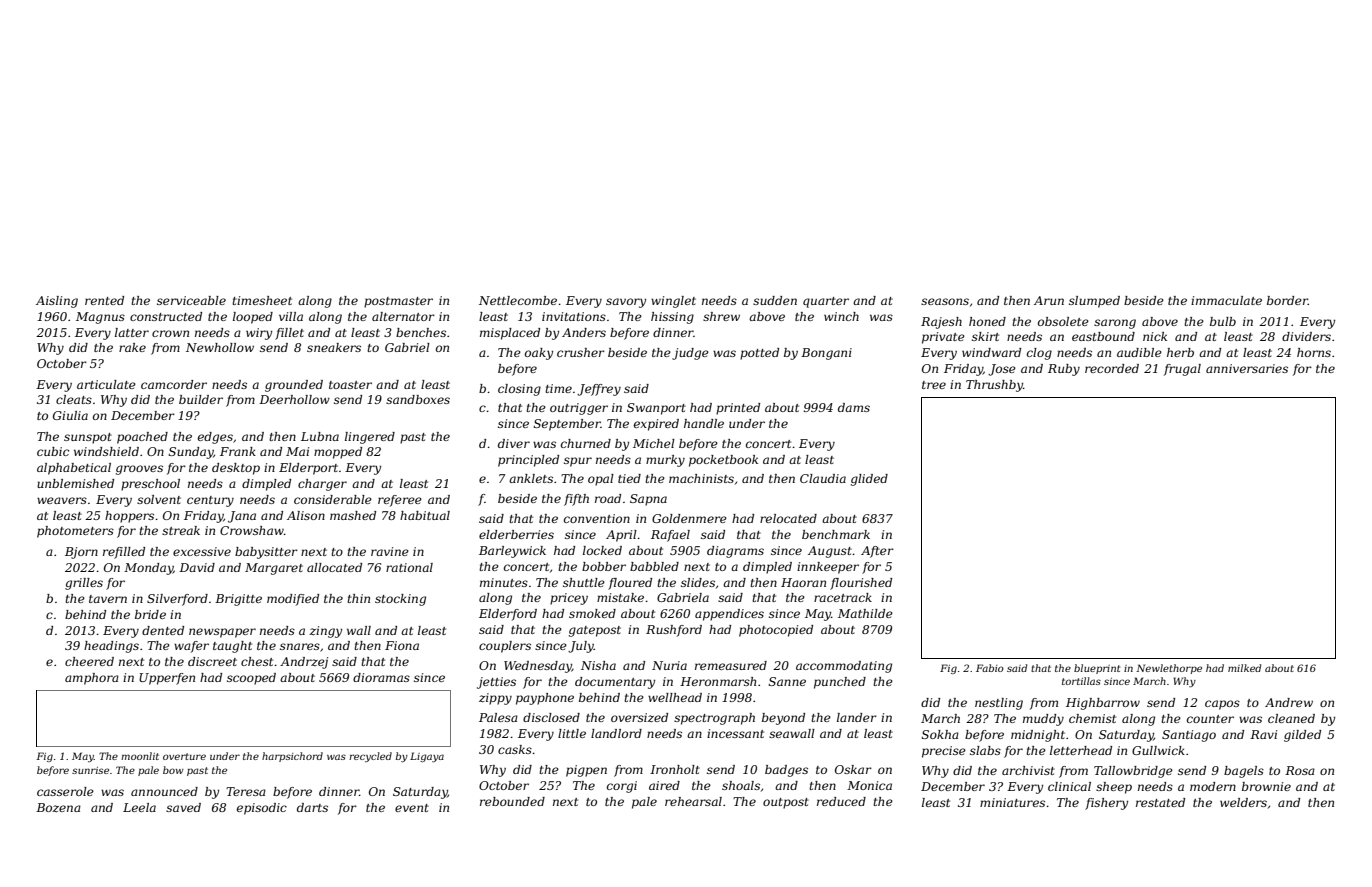 This page has width=1372, height=887. I want to click on wellhead, so click(675, 697).
